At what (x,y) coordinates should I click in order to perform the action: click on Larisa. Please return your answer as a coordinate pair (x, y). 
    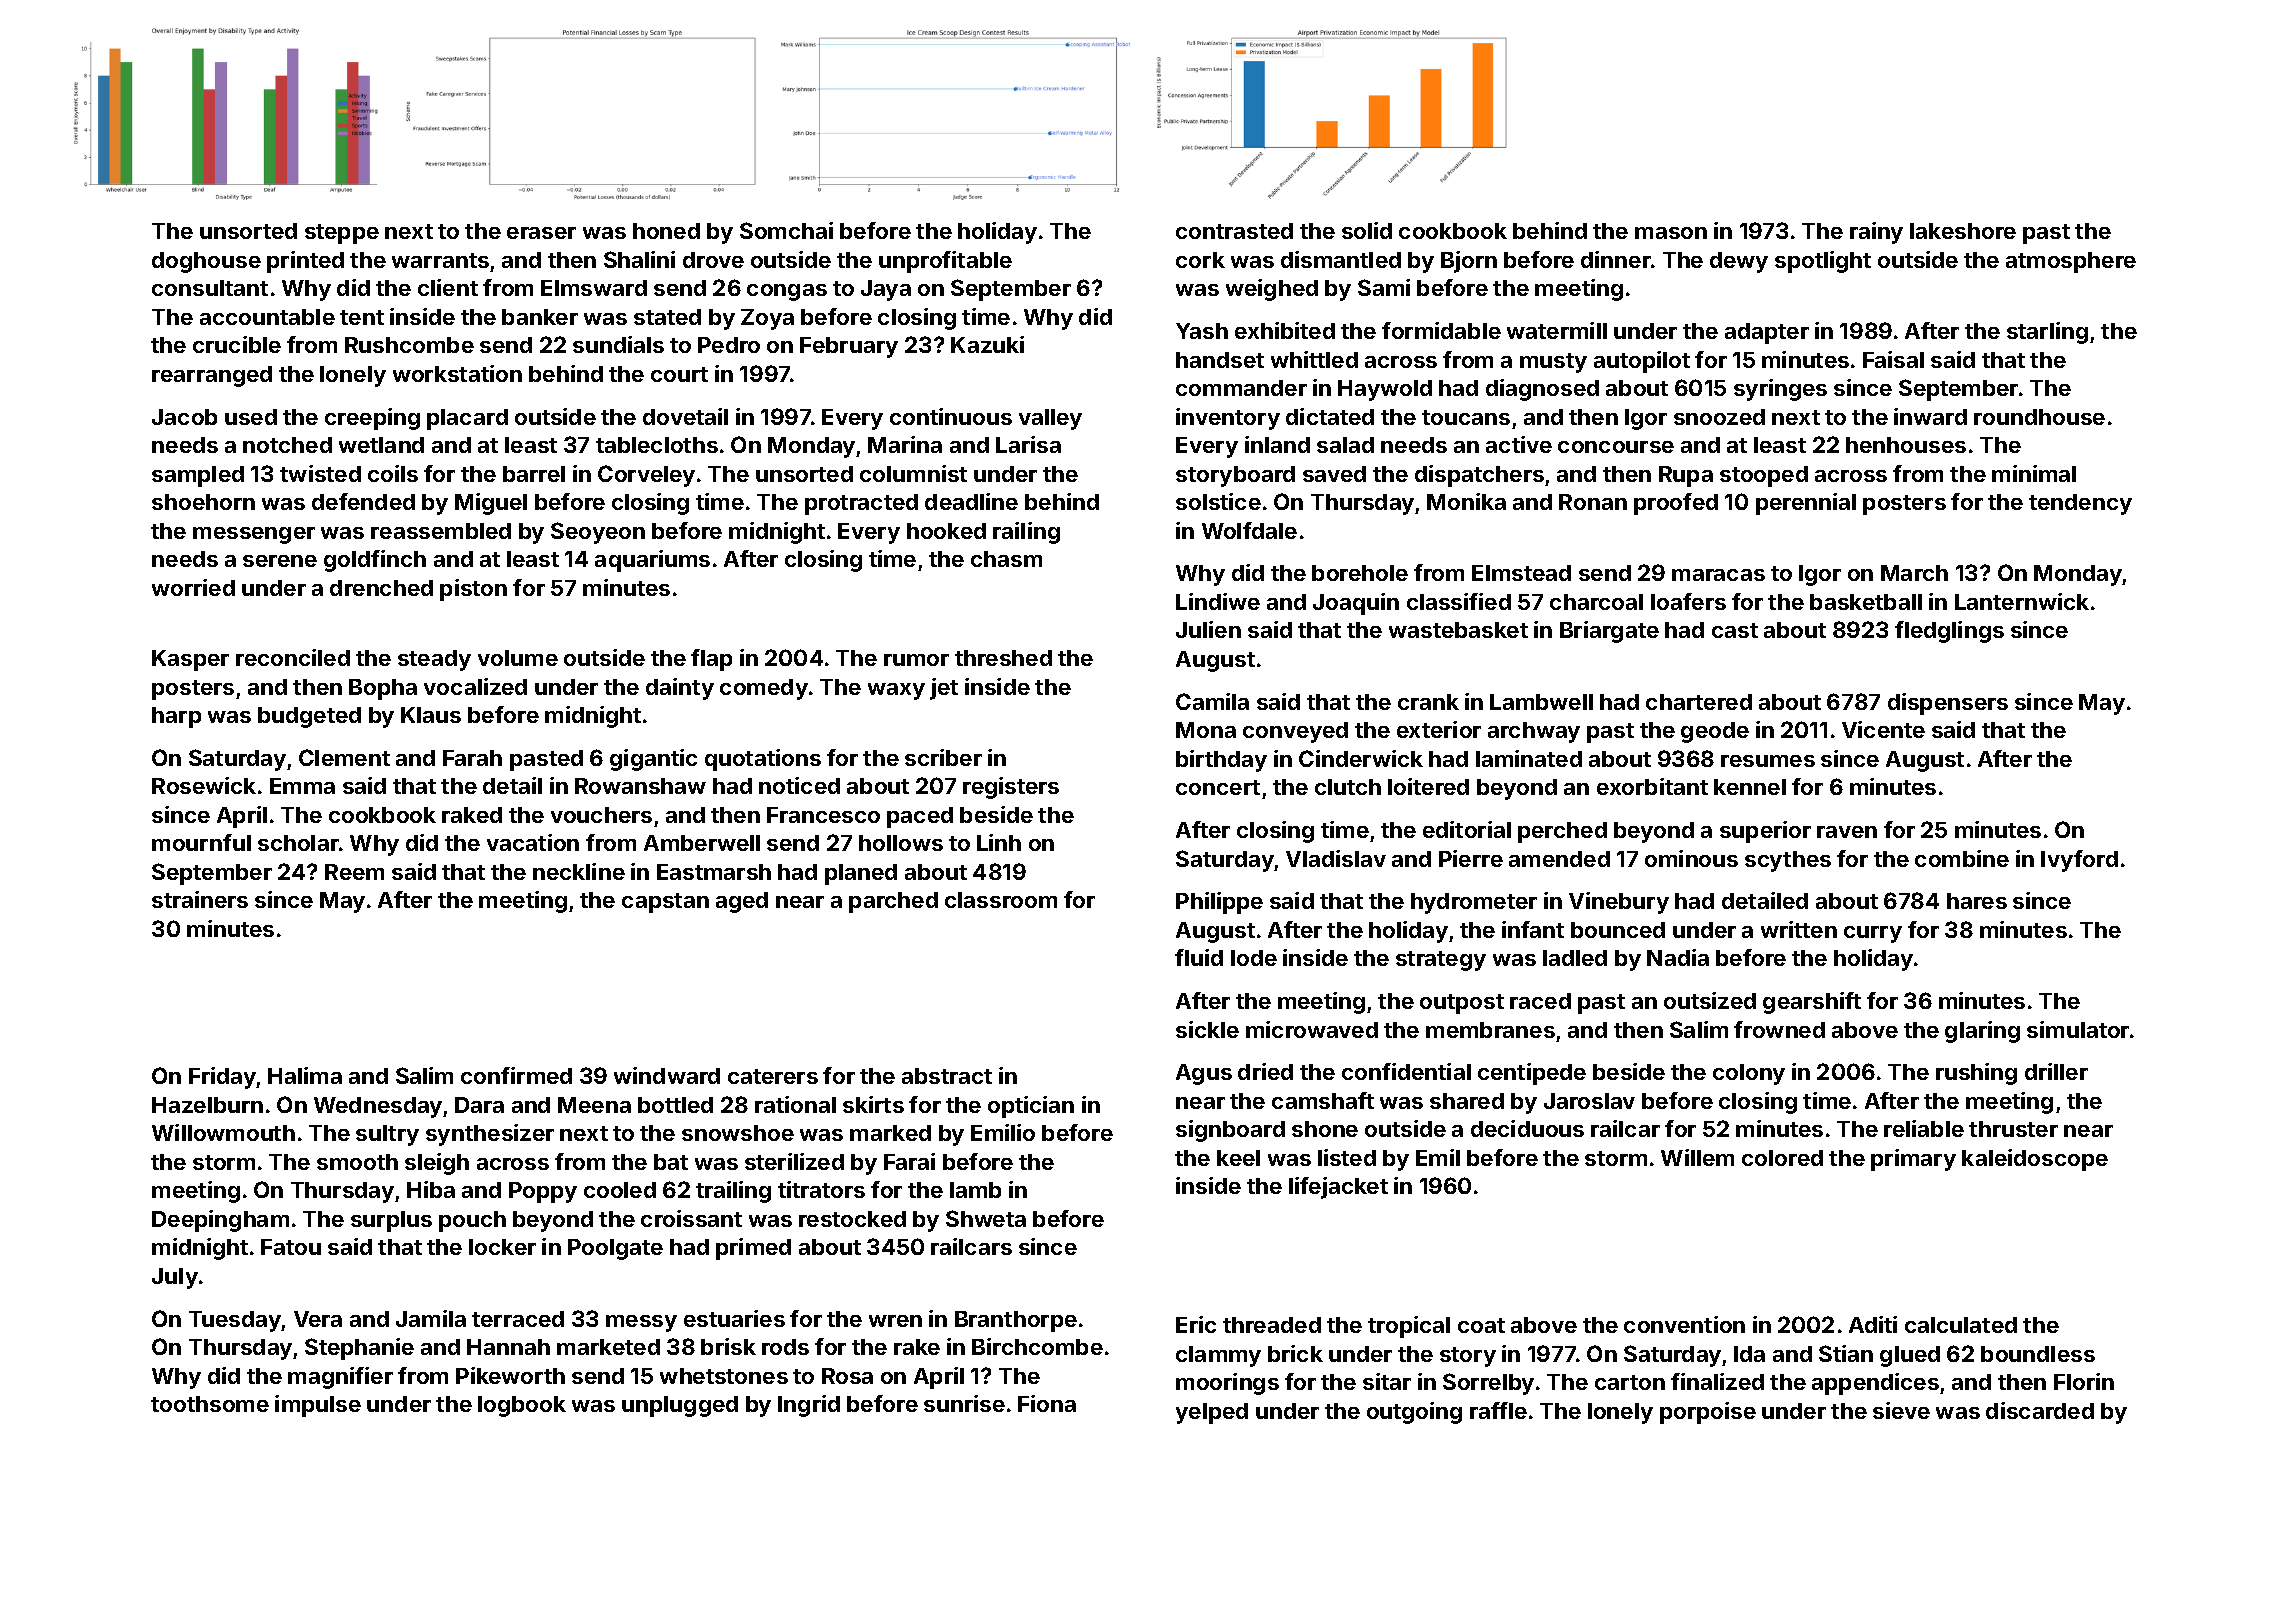
    Looking at the image, I should click on (1028, 444).
